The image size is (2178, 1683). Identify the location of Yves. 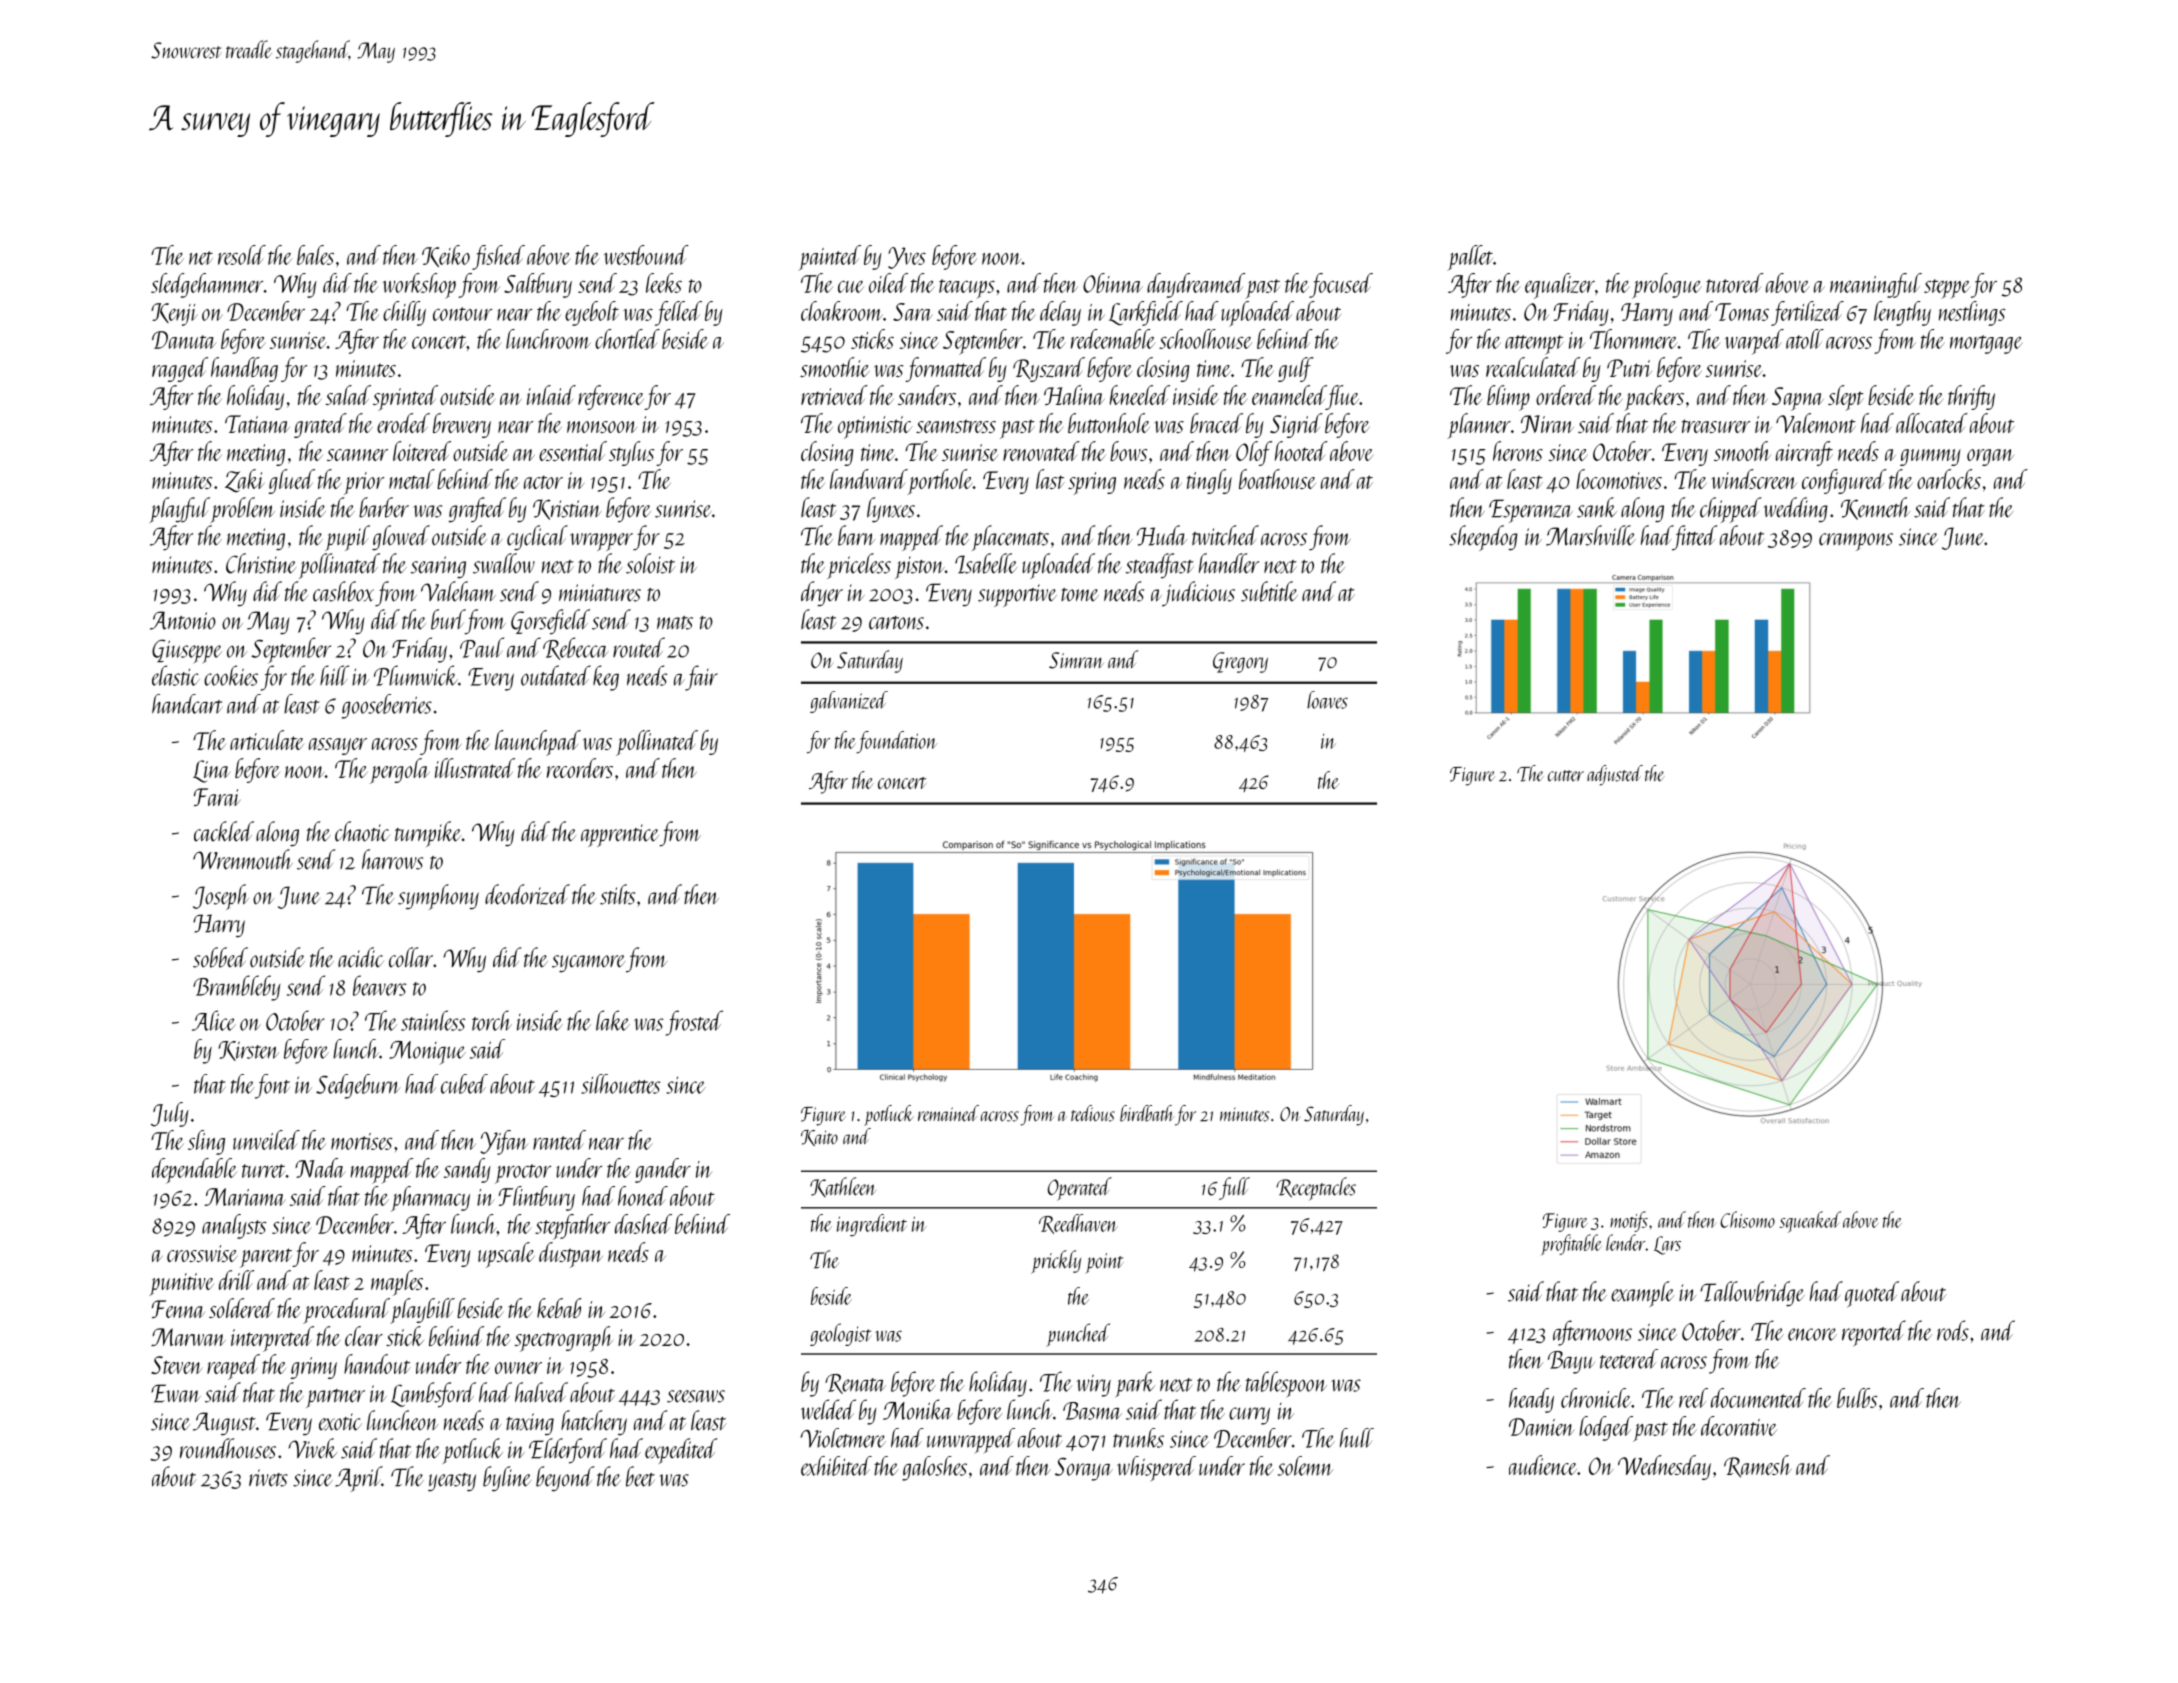
(907, 258).
